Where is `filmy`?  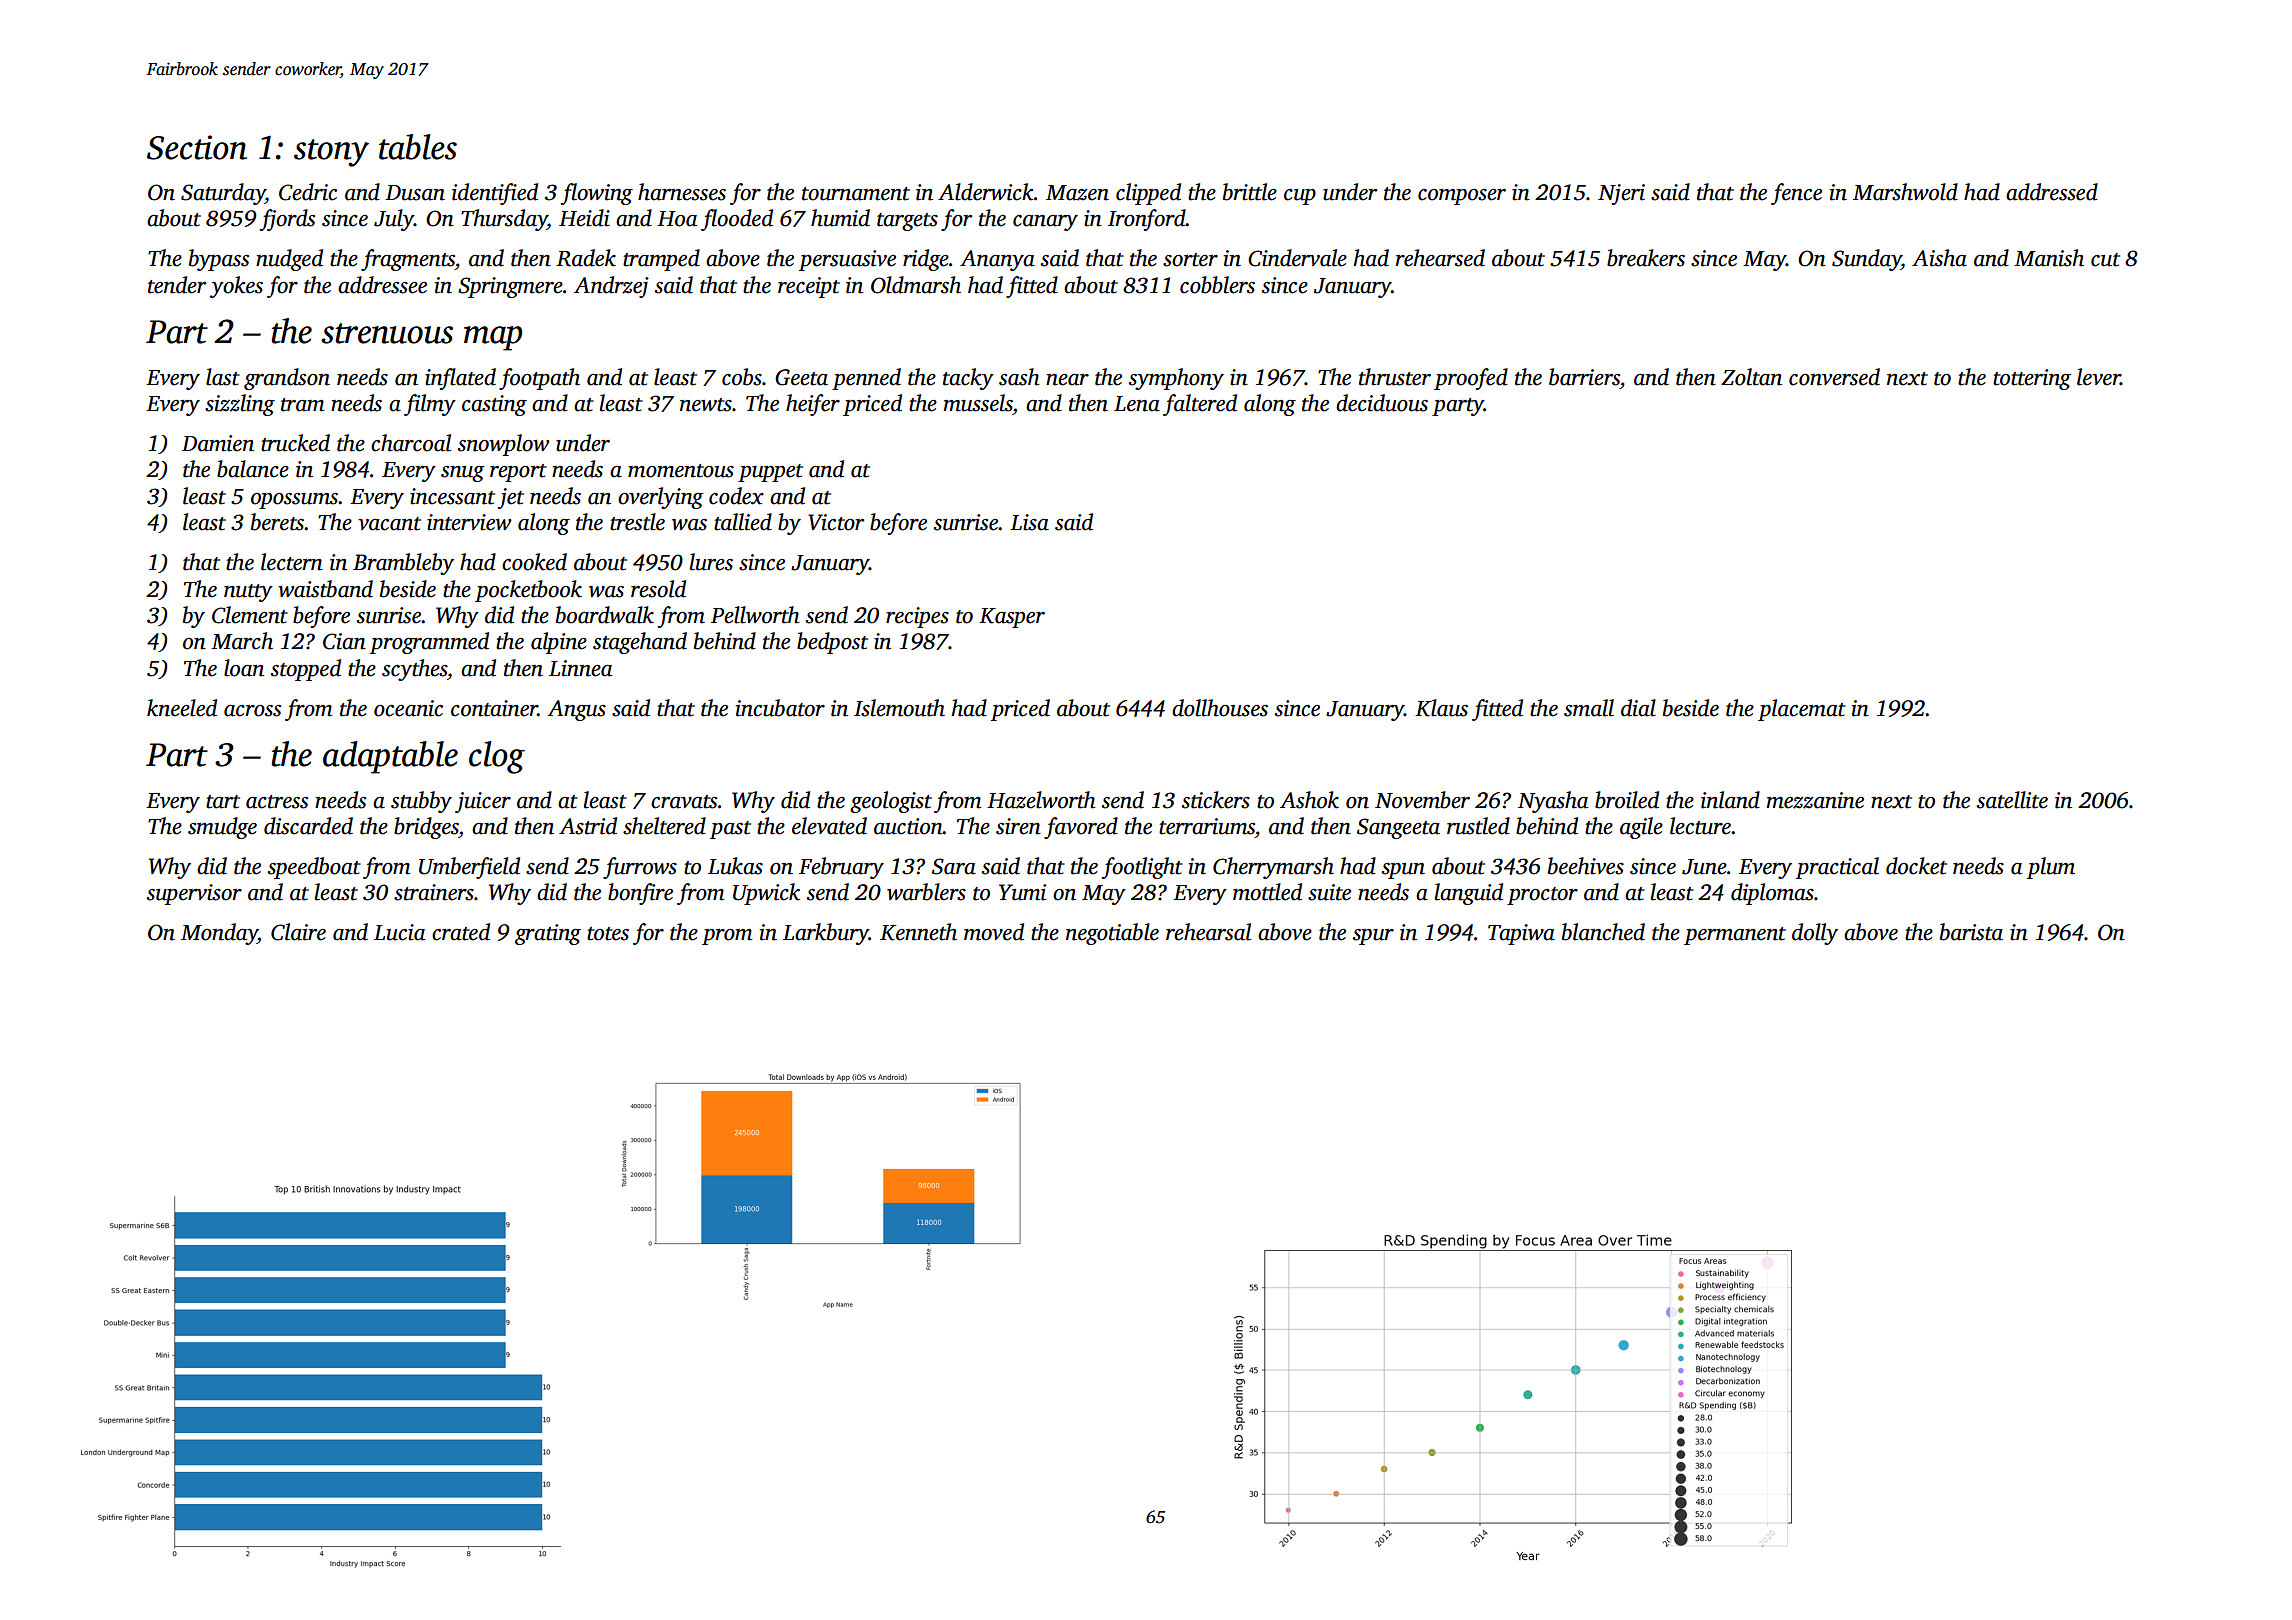
filmy is located at coordinates (430, 405).
